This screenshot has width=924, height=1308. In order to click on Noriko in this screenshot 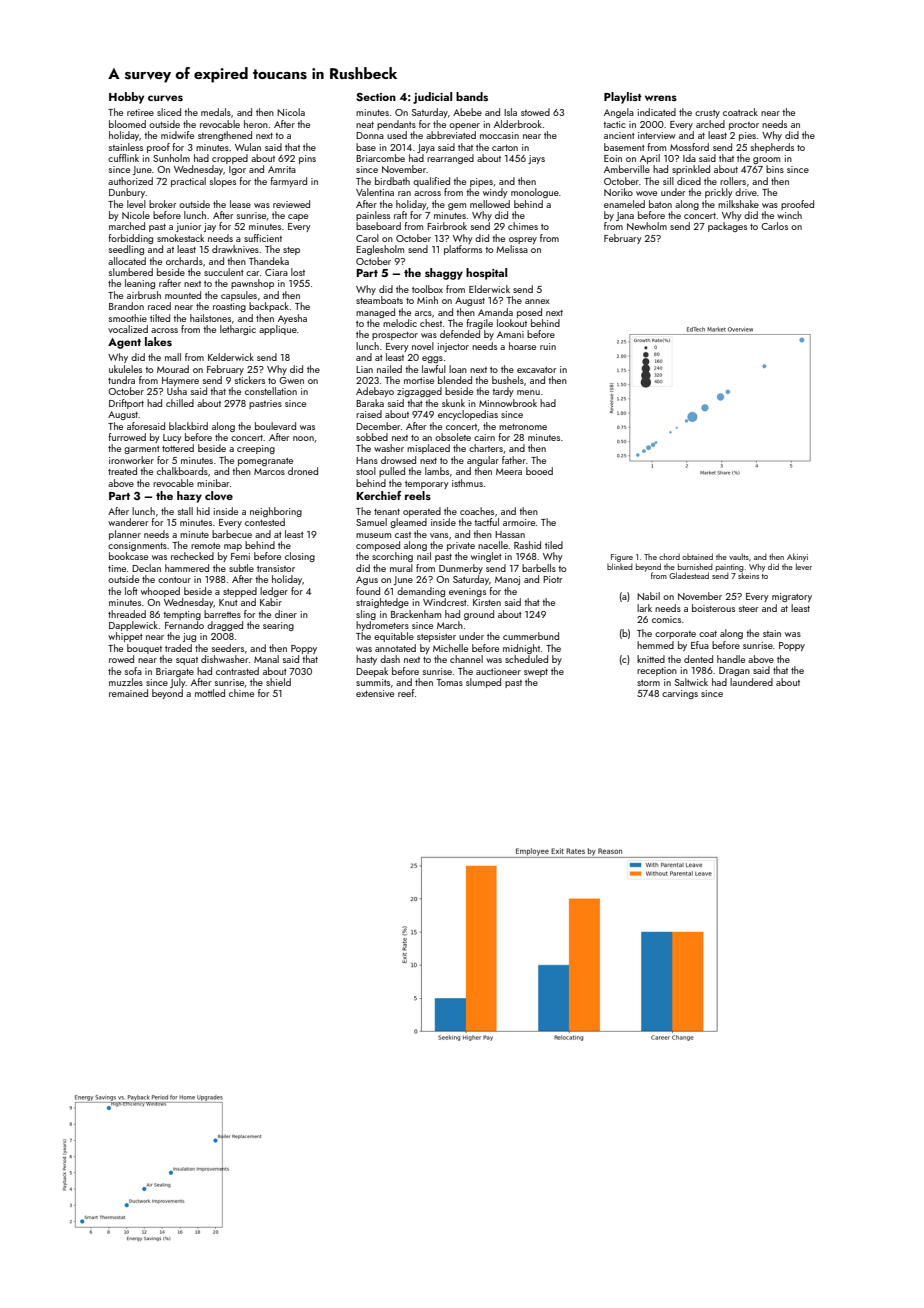, I will do `click(618, 192)`.
